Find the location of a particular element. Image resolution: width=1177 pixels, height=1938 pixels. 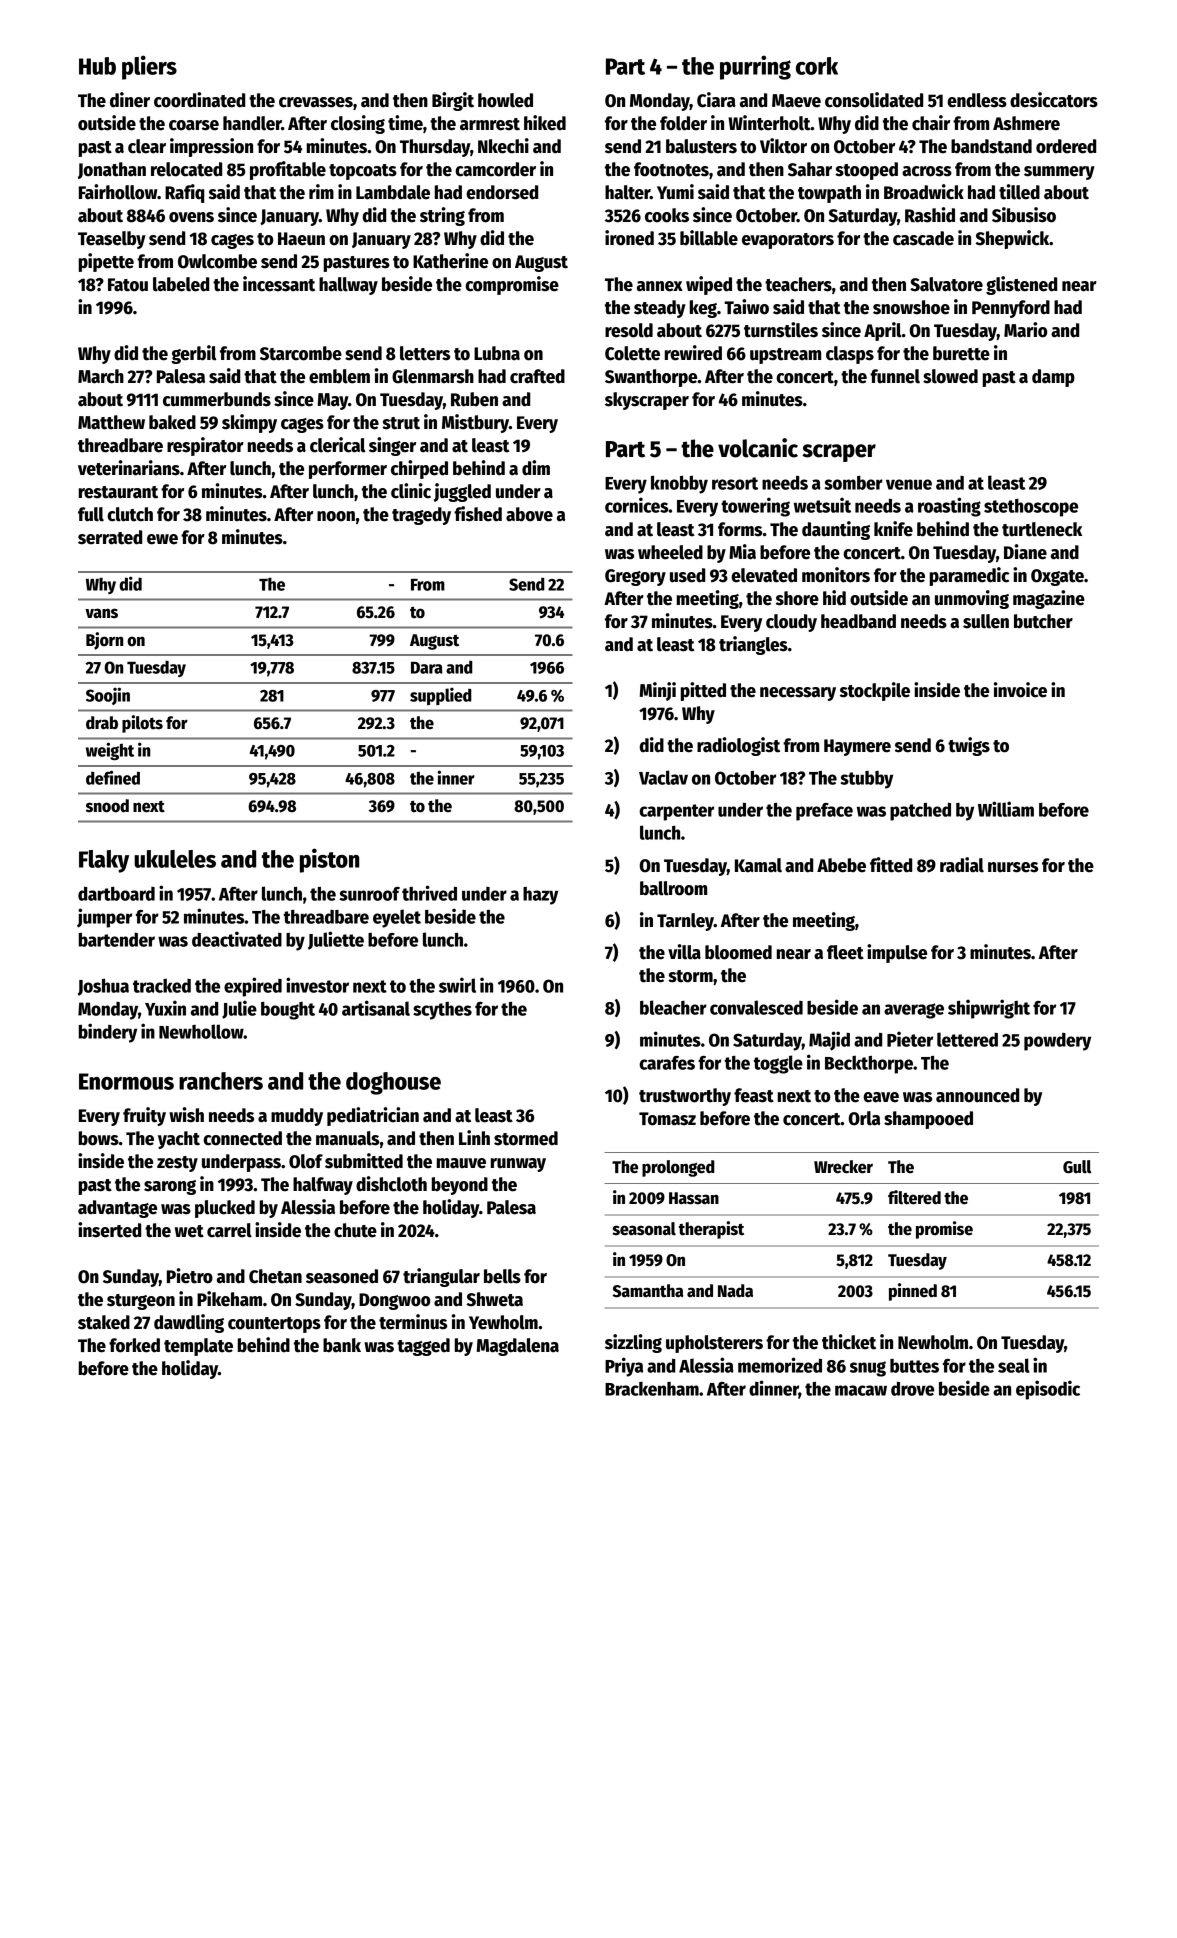

Olof is located at coordinates (306, 1161).
